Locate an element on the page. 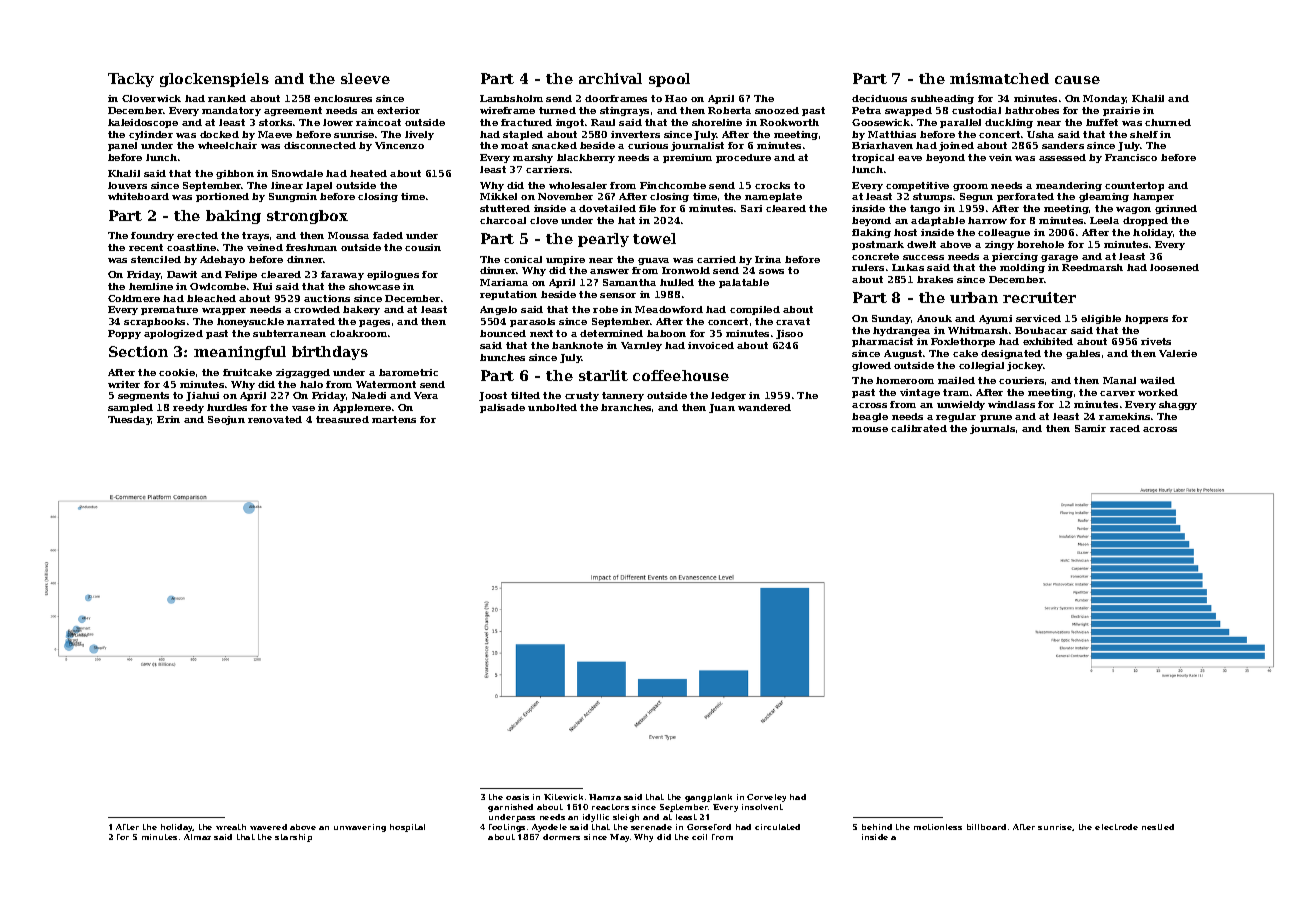 The width and height of the document is (1308, 924). nestled is located at coordinates (1158, 827).
